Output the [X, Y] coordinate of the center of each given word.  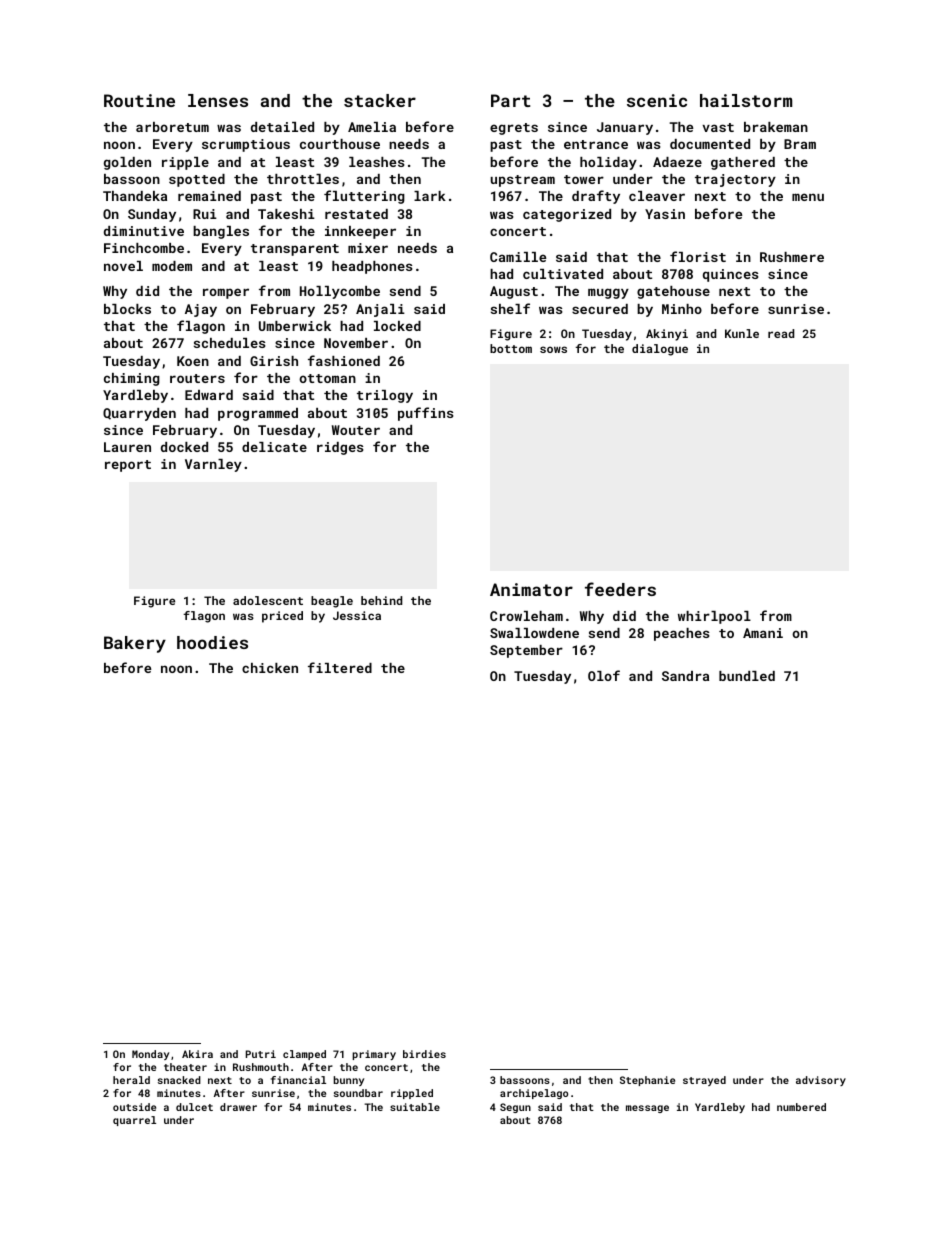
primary [374, 1055]
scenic [657, 100]
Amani [763, 633]
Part [510, 100]
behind [381, 600]
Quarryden [139, 414]
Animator [531, 589]
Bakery [135, 644]
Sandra [685, 676]
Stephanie [647, 1081]
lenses [218, 100]
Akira [197, 1054]
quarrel [134, 1121]
